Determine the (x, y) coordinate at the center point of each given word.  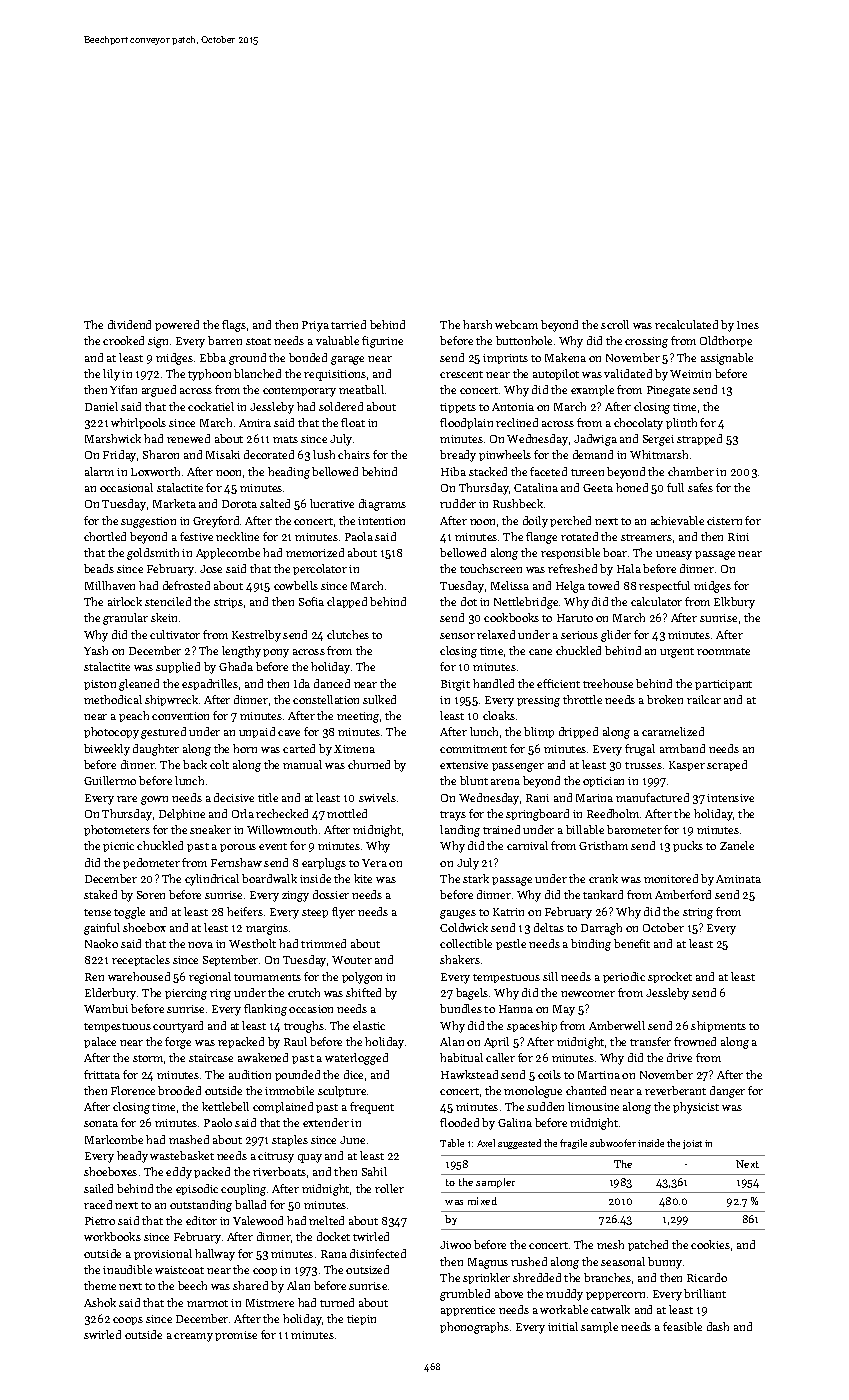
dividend (129, 324)
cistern (724, 521)
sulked (379, 699)
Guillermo (110, 780)
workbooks (112, 1236)
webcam (516, 324)
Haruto (575, 618)
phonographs (474, 1328)
